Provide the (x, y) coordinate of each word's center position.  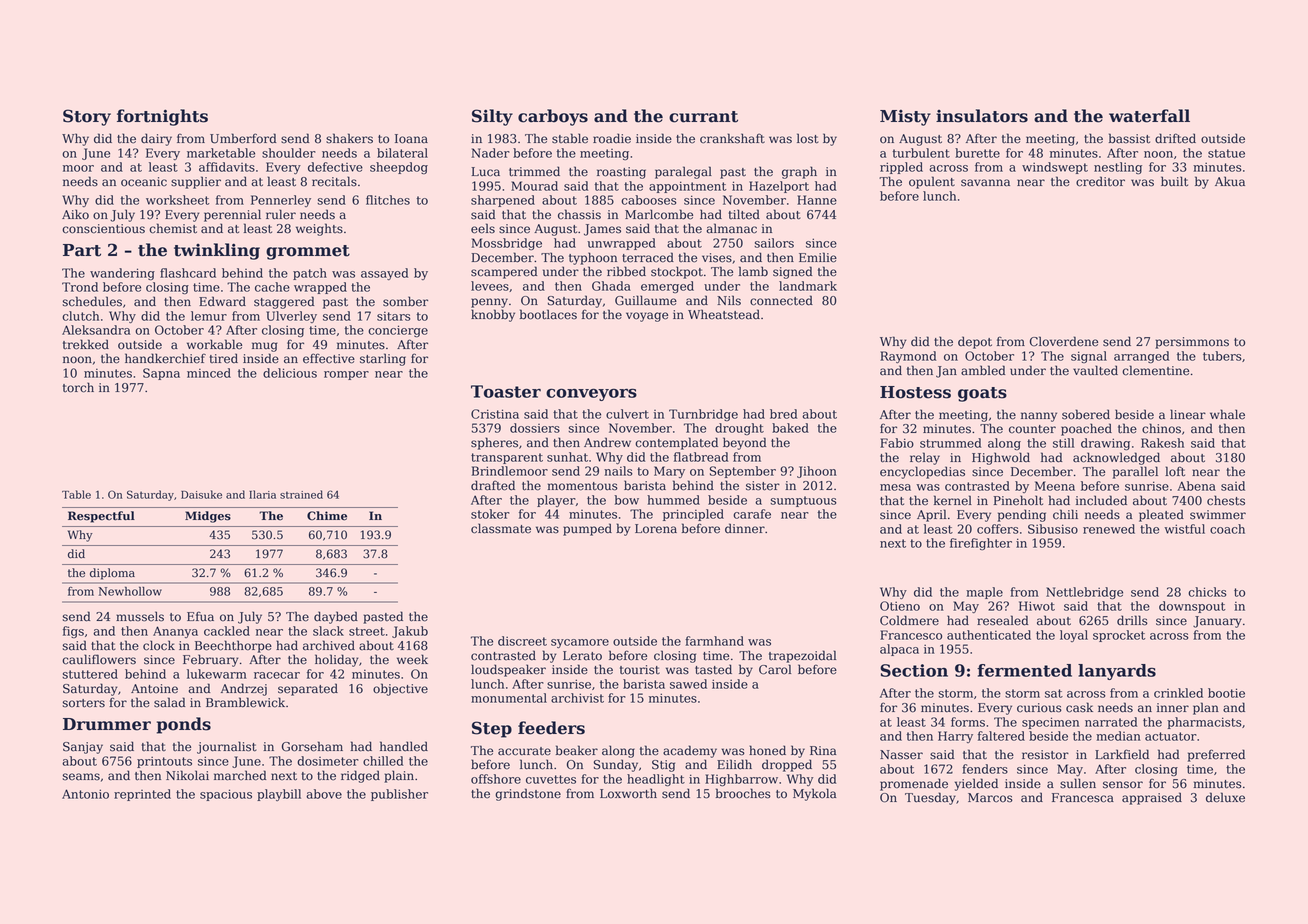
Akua (1230, 181)
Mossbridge (507, 244)
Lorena (656, 529)
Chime (327, 516)
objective (400, 689)
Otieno (900, 606)
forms (968, 722)
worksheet (177, 200)
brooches (743, 793)
